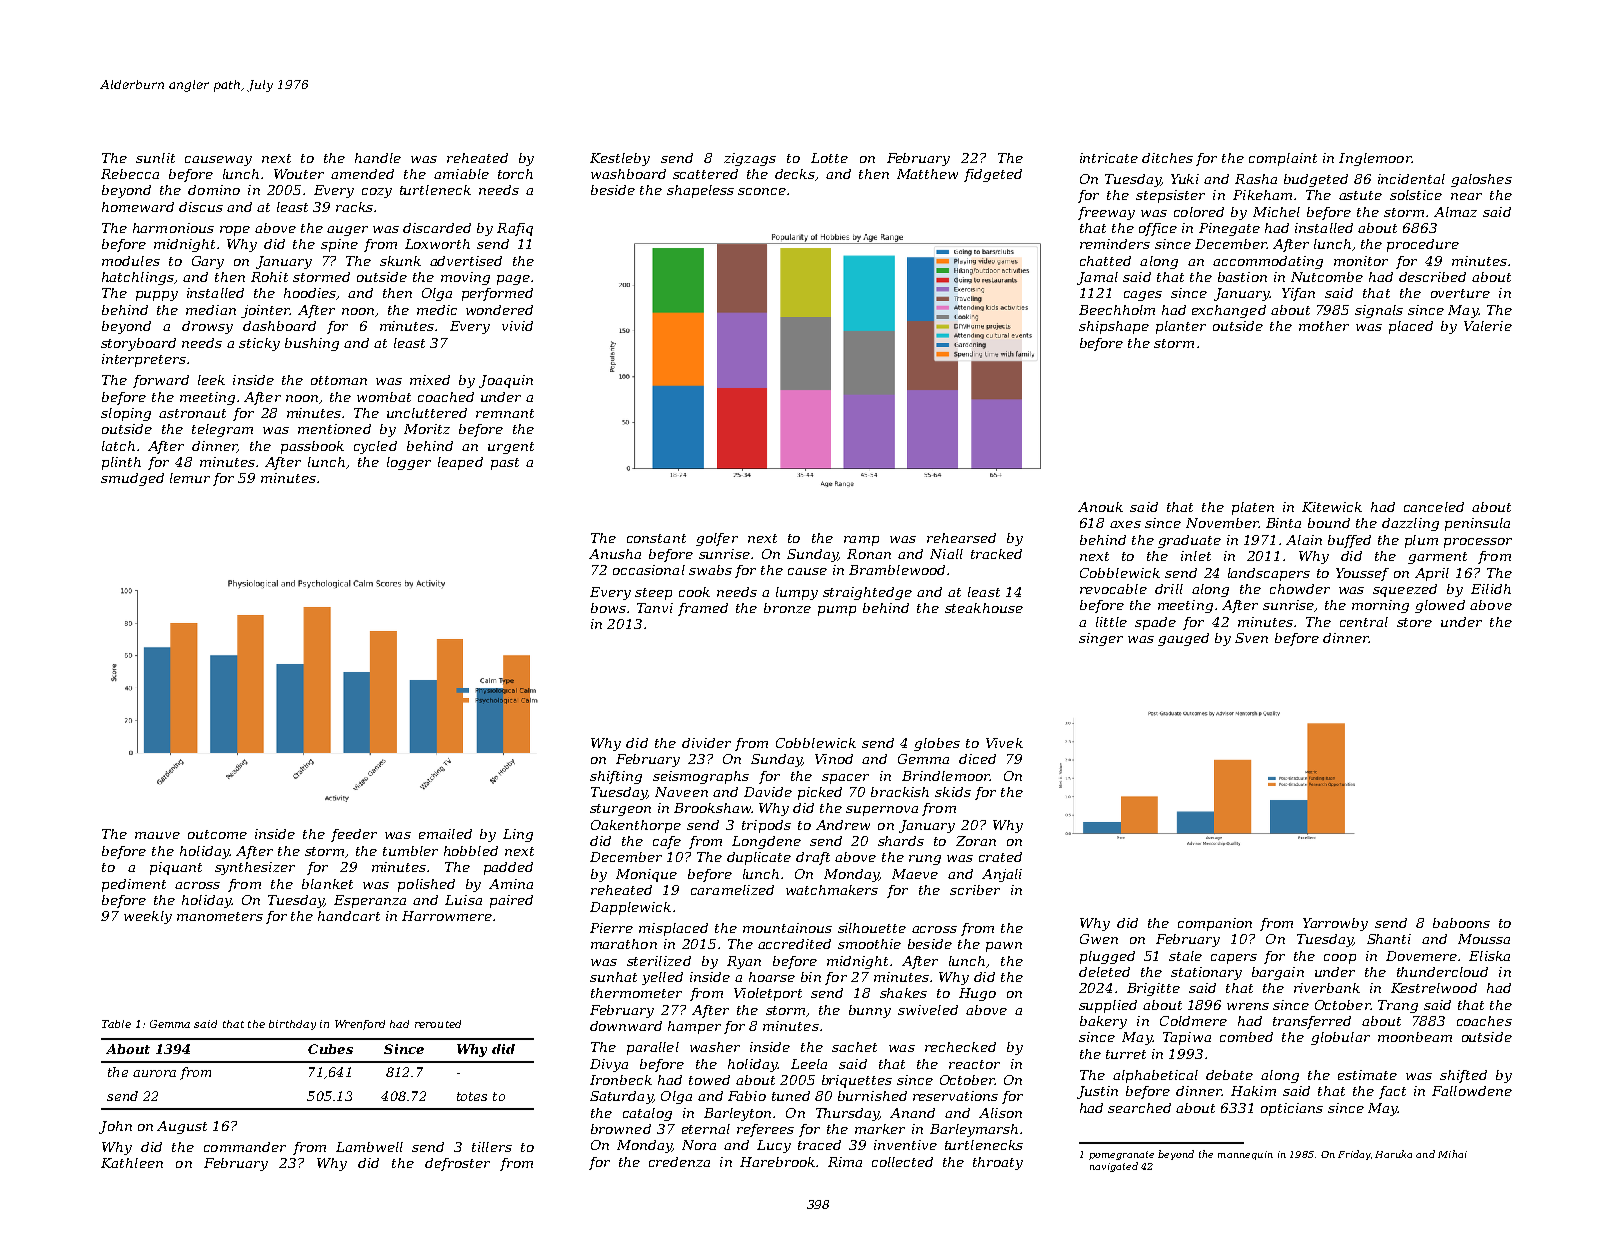 The width and height of the screenshot is (1613, 1247). I want to click on inlet, so click(1196, 556).
